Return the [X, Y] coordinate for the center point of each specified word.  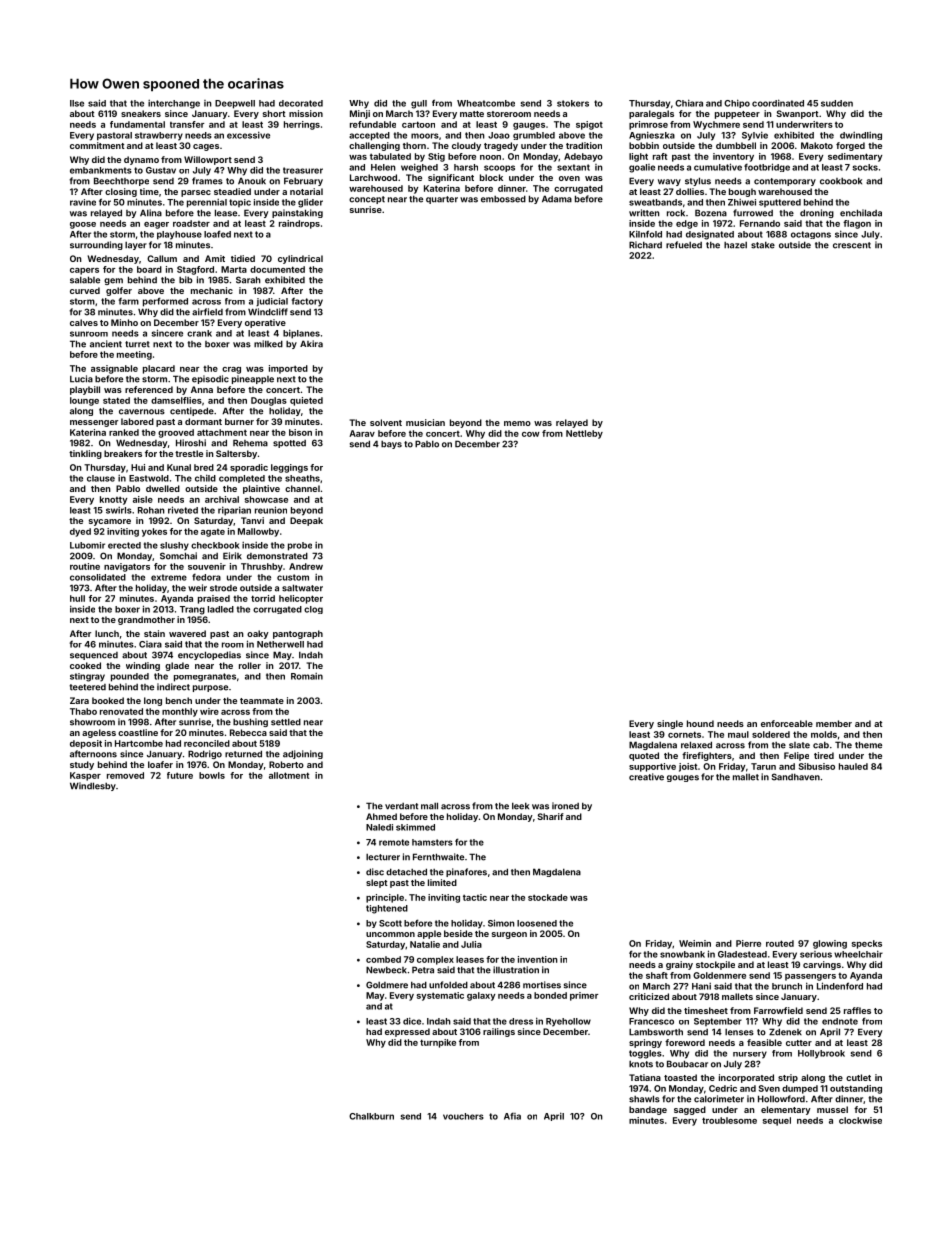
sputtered [780, 203]
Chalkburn [371, 1116]
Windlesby [93, 786]
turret [137, 344]
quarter [442, 200]
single [670, 724]
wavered [187, 633]
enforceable [787, 723]
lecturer [383, 857]
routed [780, 943]
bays [391, 445]
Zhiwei [742, 202]
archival [222, 499]
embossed [503, 199]
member [834, 723]
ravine [83, 202]
